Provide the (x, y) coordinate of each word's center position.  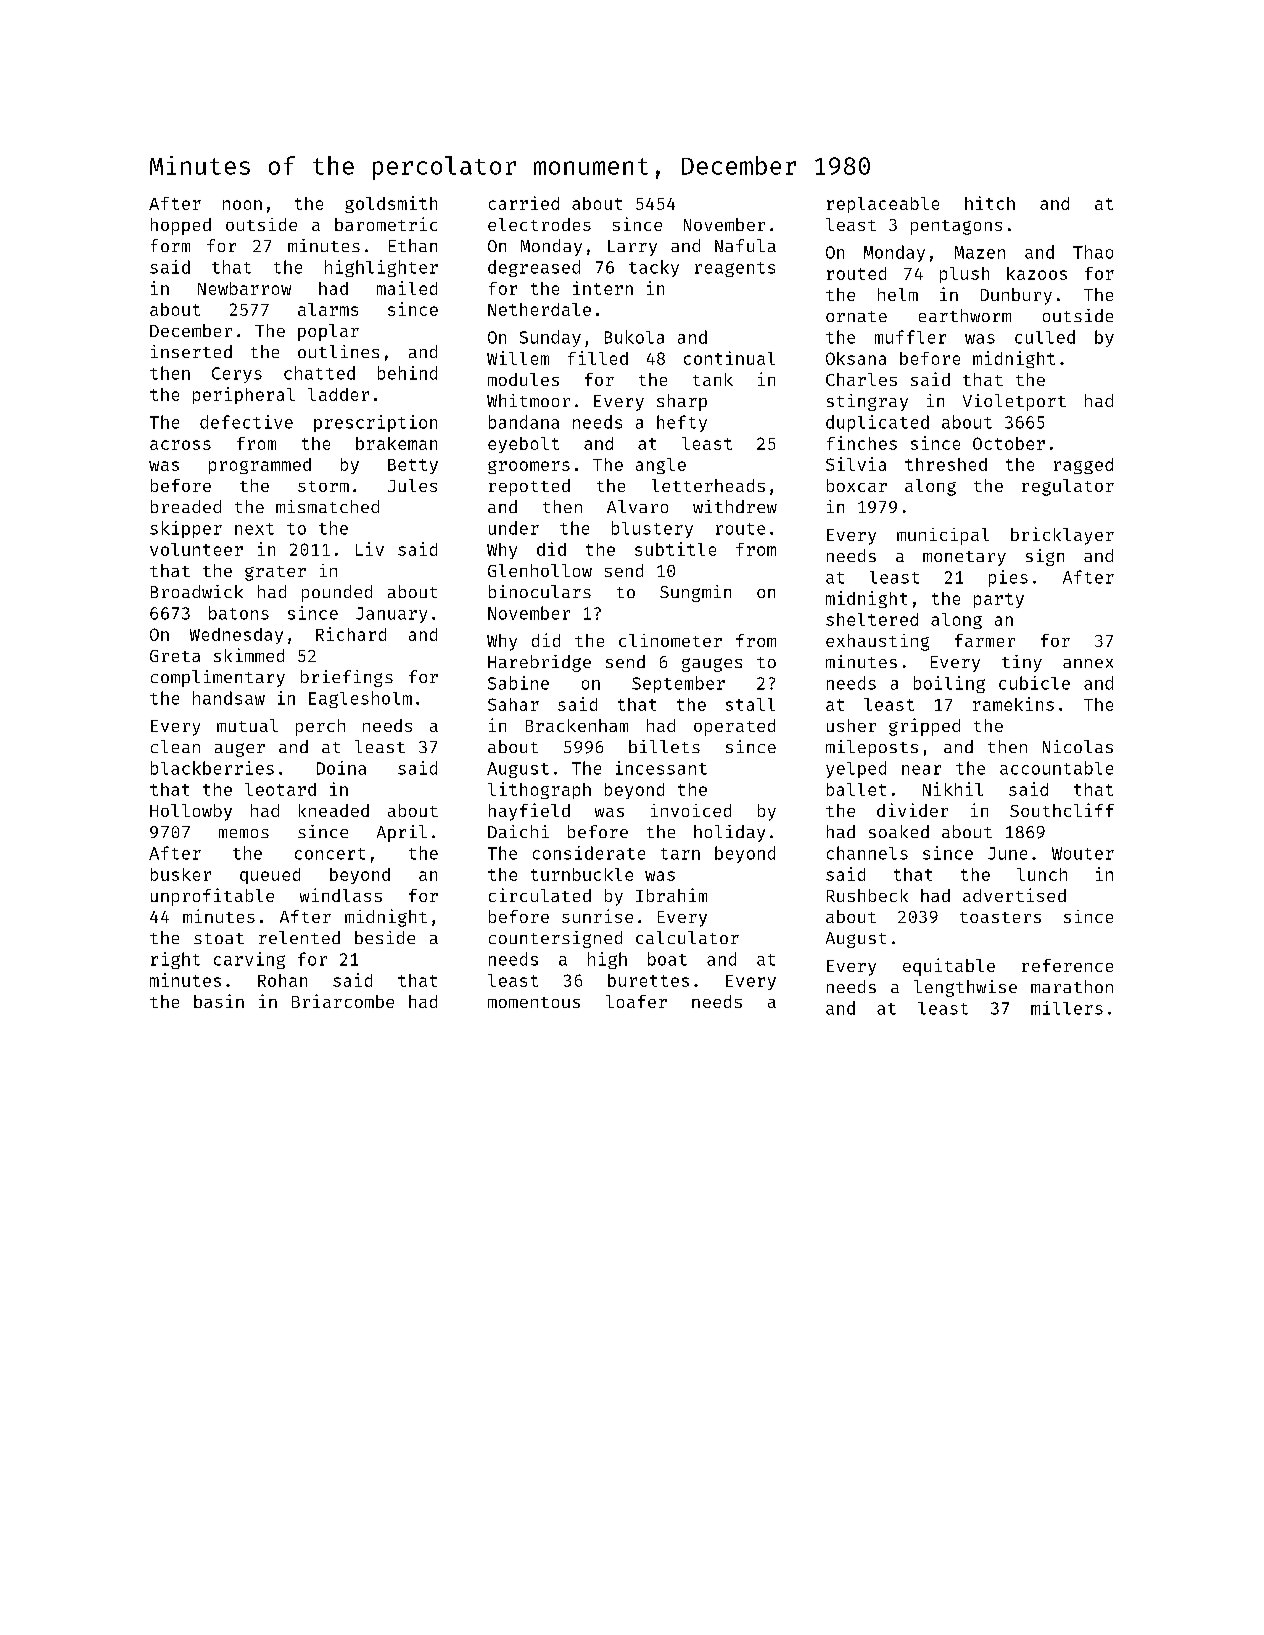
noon (242, 205)
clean (175, 746)
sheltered (872, 619)
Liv (370, 549)
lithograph (539, 790)
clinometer (670, 640)
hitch (990, 203)
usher (851, 725)
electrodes (539, 224)
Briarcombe (343, 1001)
